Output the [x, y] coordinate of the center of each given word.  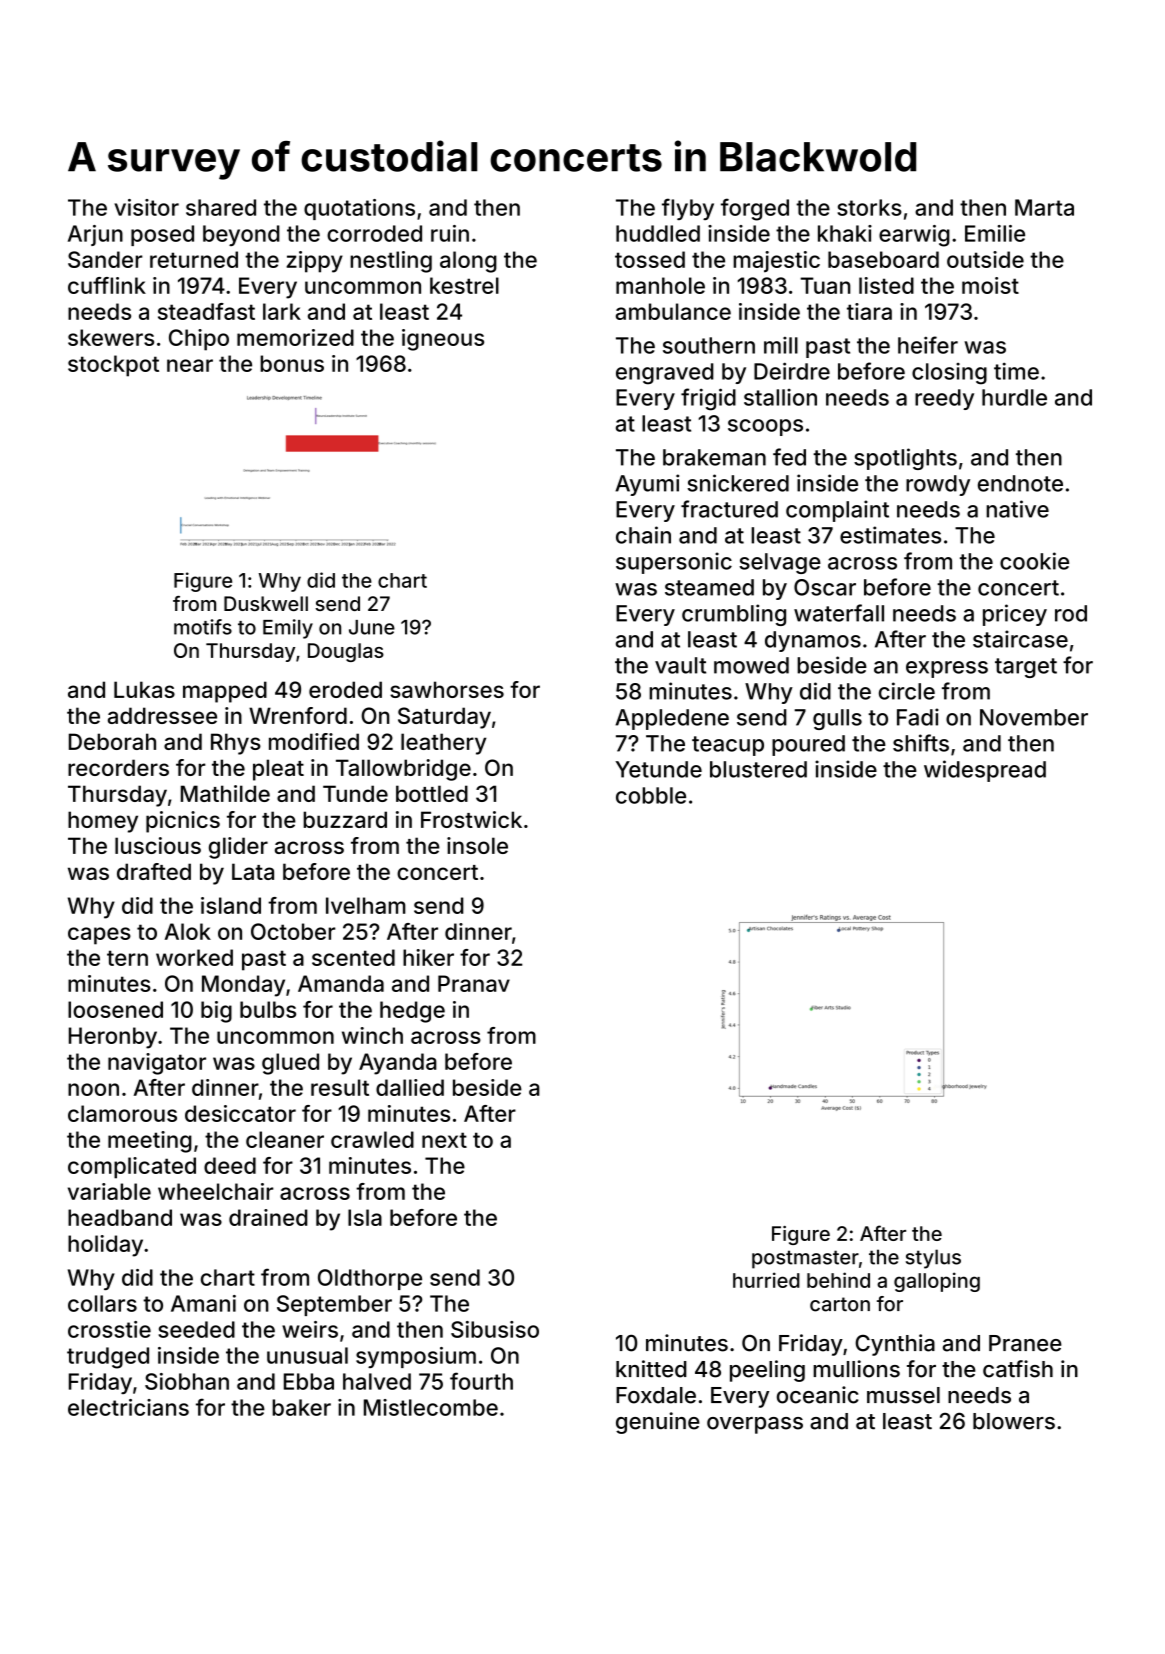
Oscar [825, 587]
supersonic [674, 563]
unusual [307, 1355]
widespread [985, 771]
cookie [1034, 561]
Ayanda [398, 1064]
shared [221, 207]
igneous [443, 340]
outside [985, 259]
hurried [766, 1280]
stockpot [113, 366]
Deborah [112, 741]
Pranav [474, 983]
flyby [688, 209]
